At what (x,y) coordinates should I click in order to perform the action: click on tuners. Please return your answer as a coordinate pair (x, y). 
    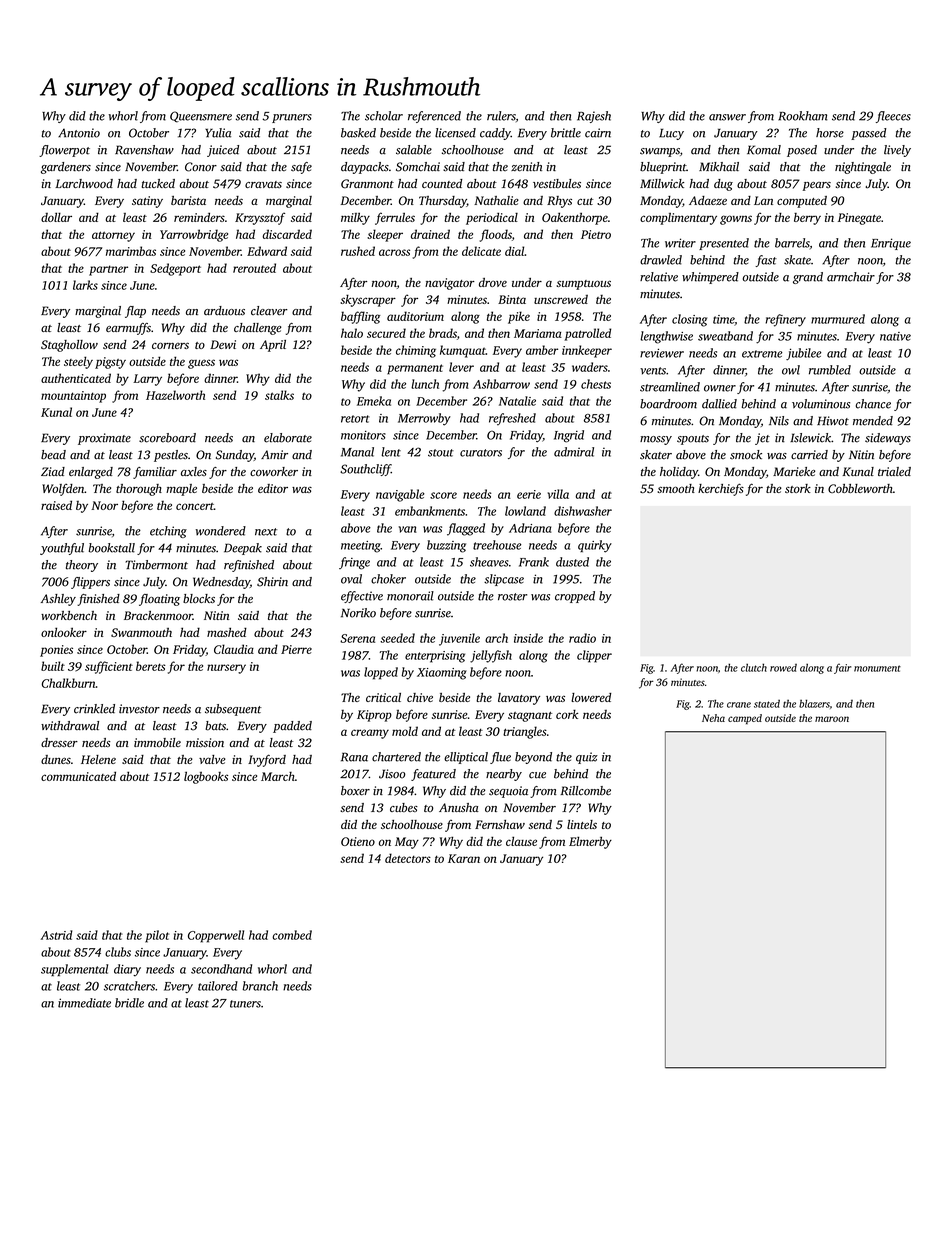
    Looking at the image, I should click on (245, 1004).
